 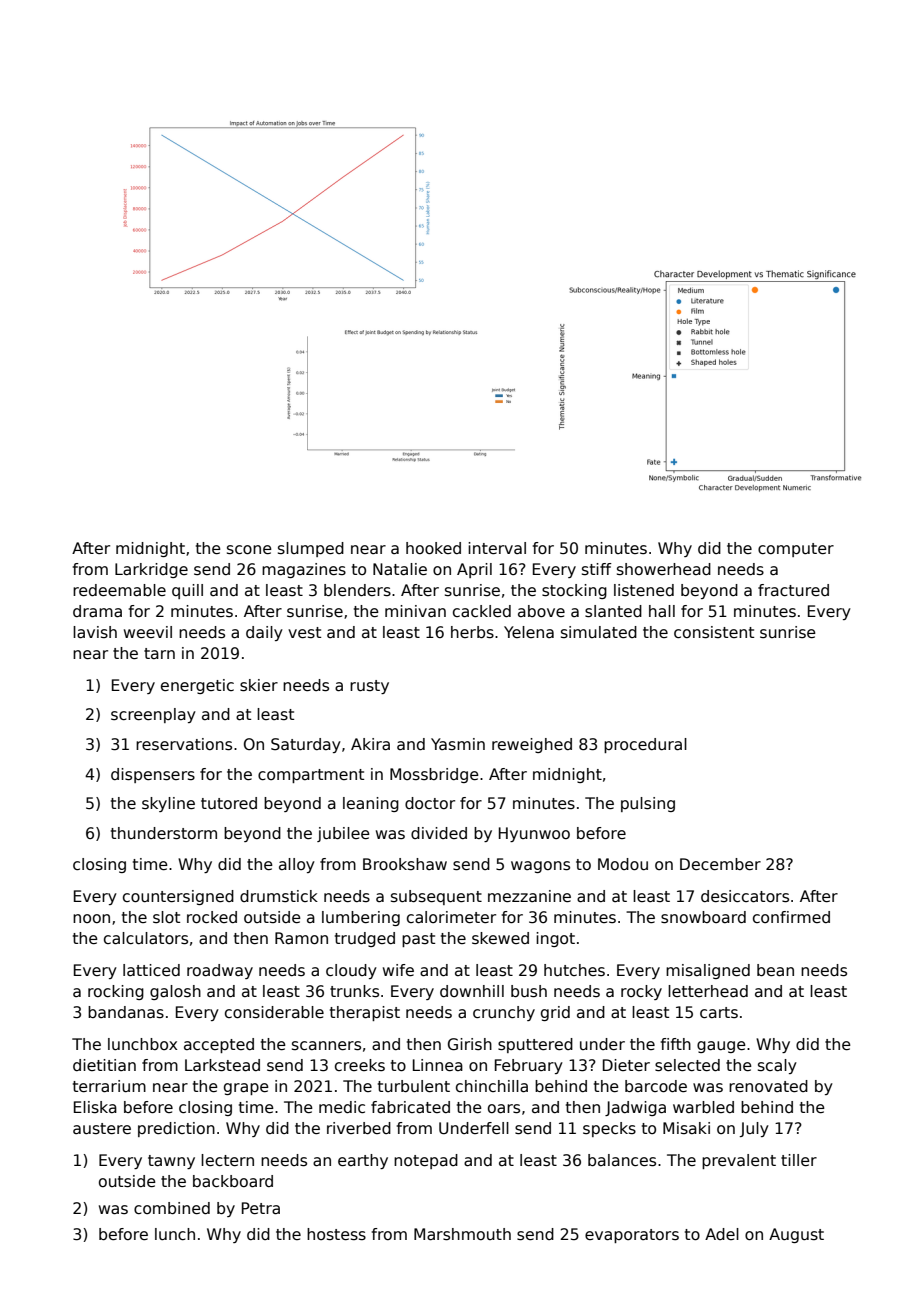 What do you see at coordinates (708, 971) in the page?
I see `misaligned` at bounding box center [708, 971].
